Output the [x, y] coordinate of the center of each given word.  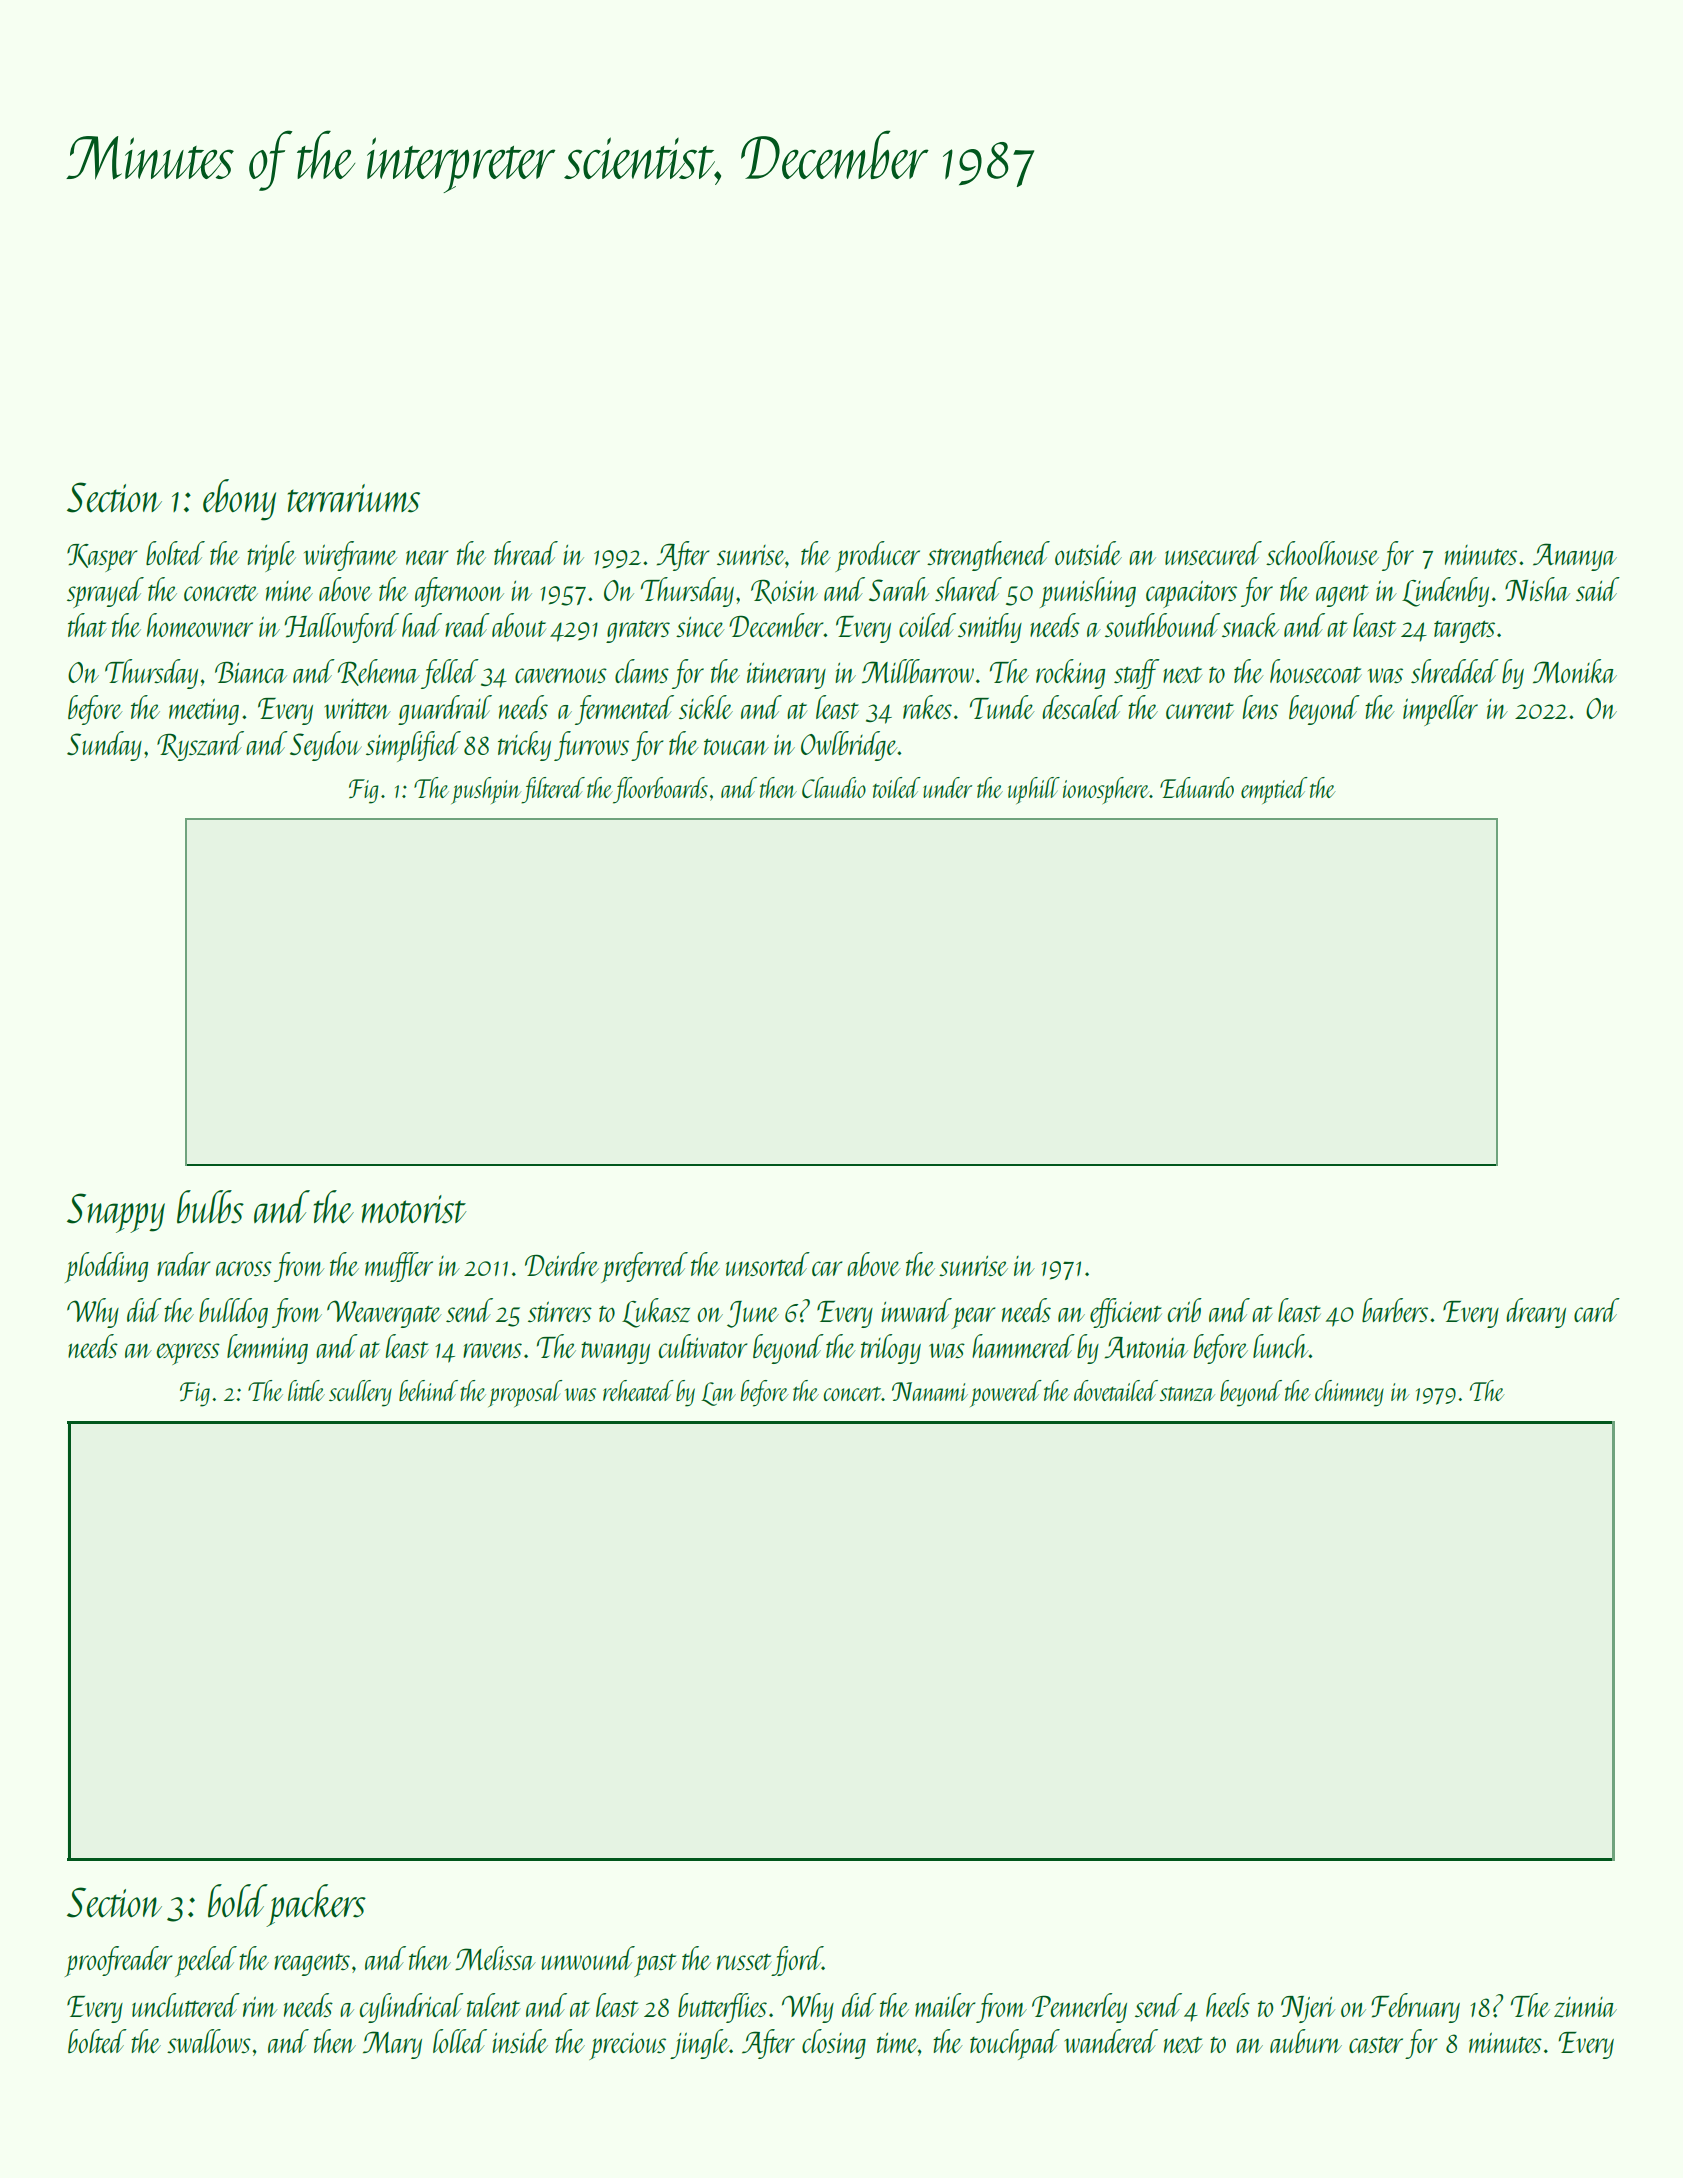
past [656, 1965]
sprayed [105, 592]
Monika [1575, 671]
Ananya [1575, 557]
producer [877, 556]
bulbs [210, 1207]
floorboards [660, 790]
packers [316, 1905]
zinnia [1585, 2007]
